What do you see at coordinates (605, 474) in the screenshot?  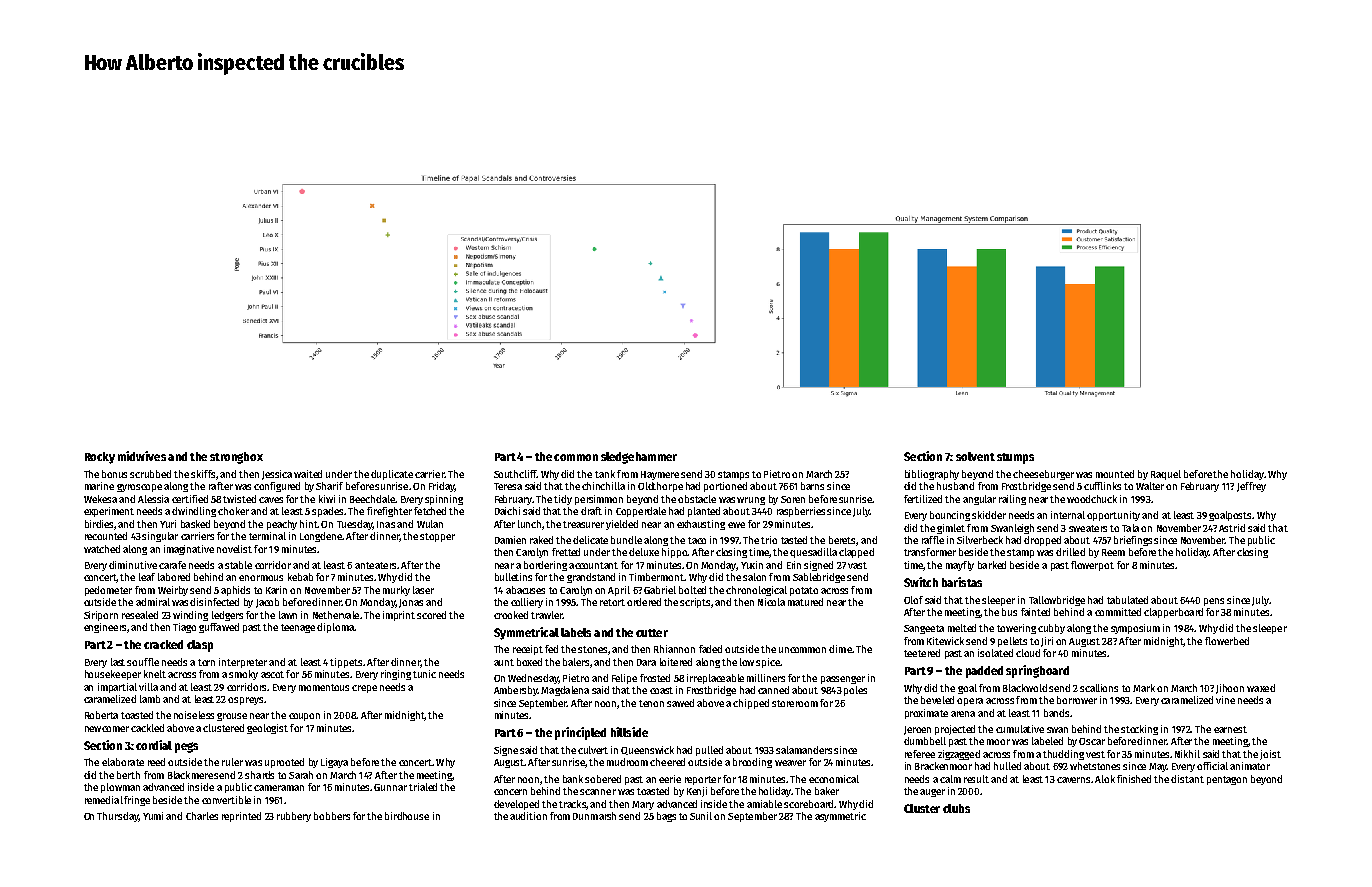 I see `tank` at bounding box center [605, 474].
